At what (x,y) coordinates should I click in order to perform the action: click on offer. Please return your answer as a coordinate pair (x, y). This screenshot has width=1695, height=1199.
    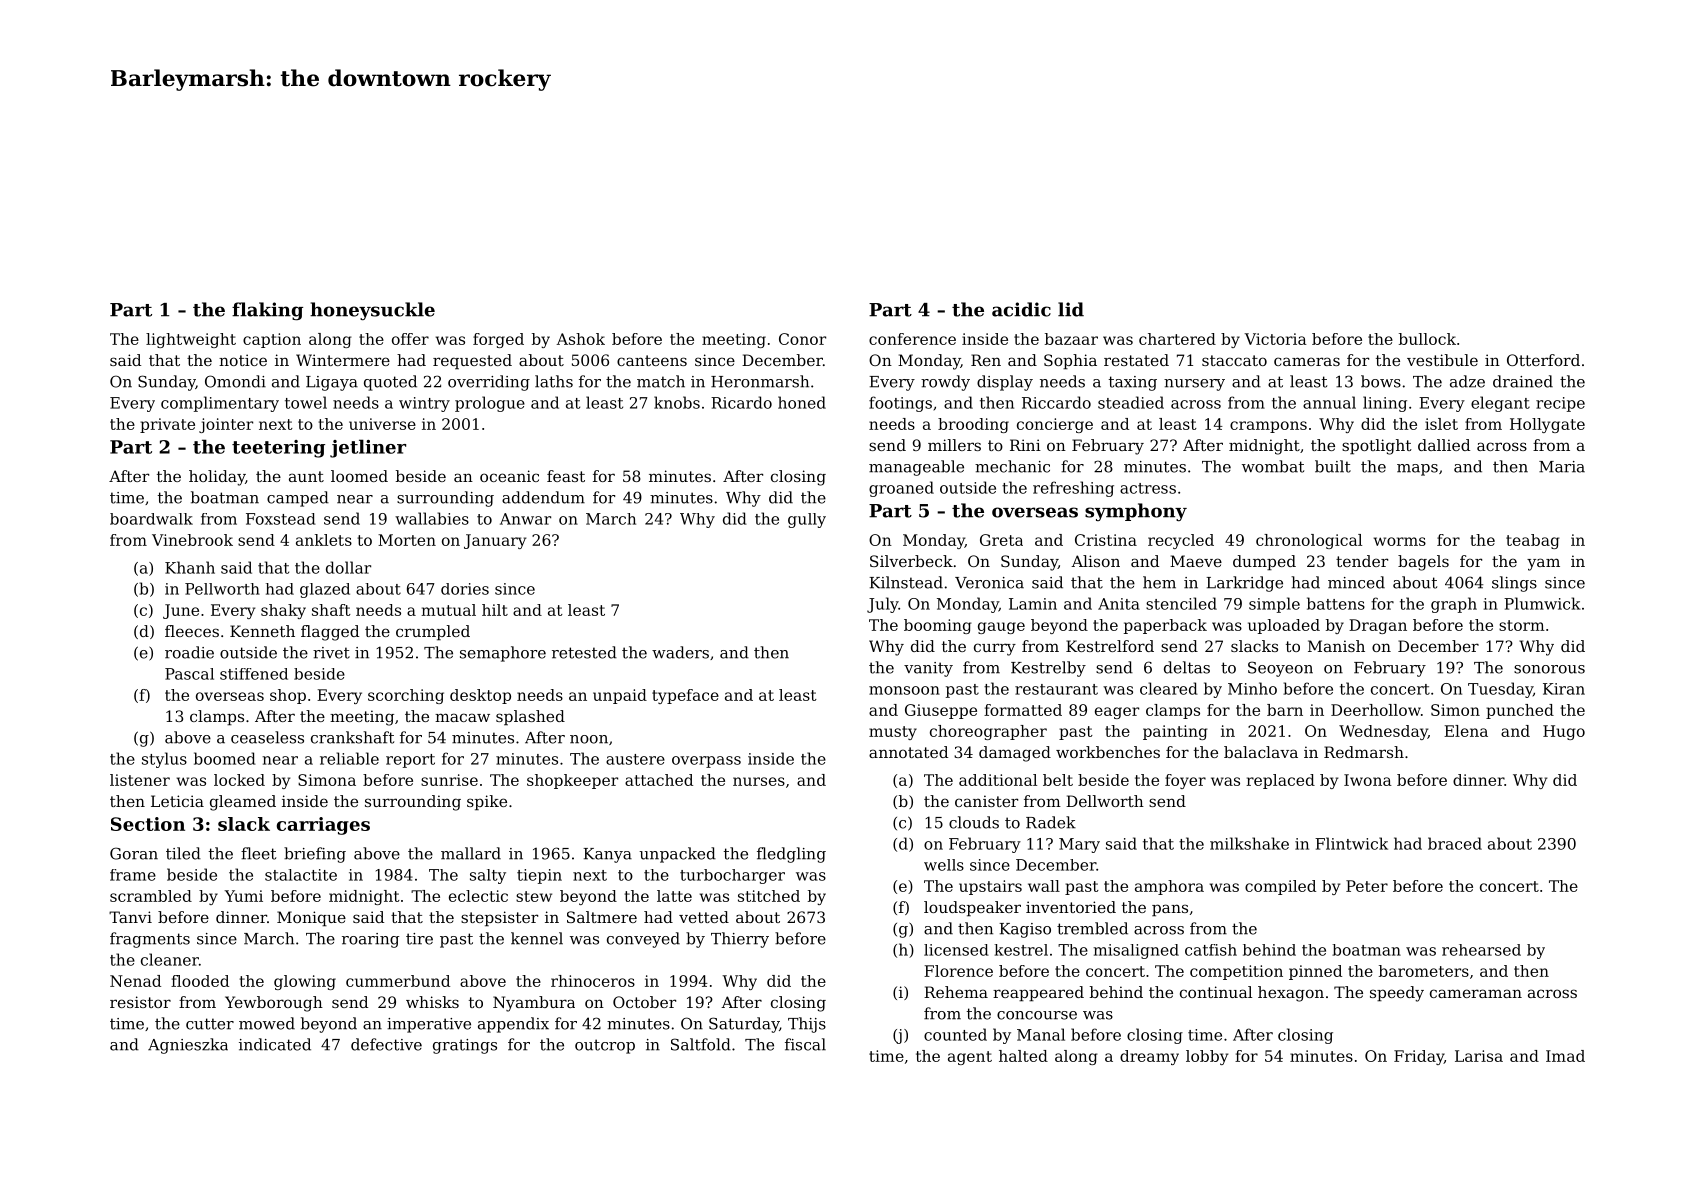
    Looking at the image, I should click on (410, 339).
